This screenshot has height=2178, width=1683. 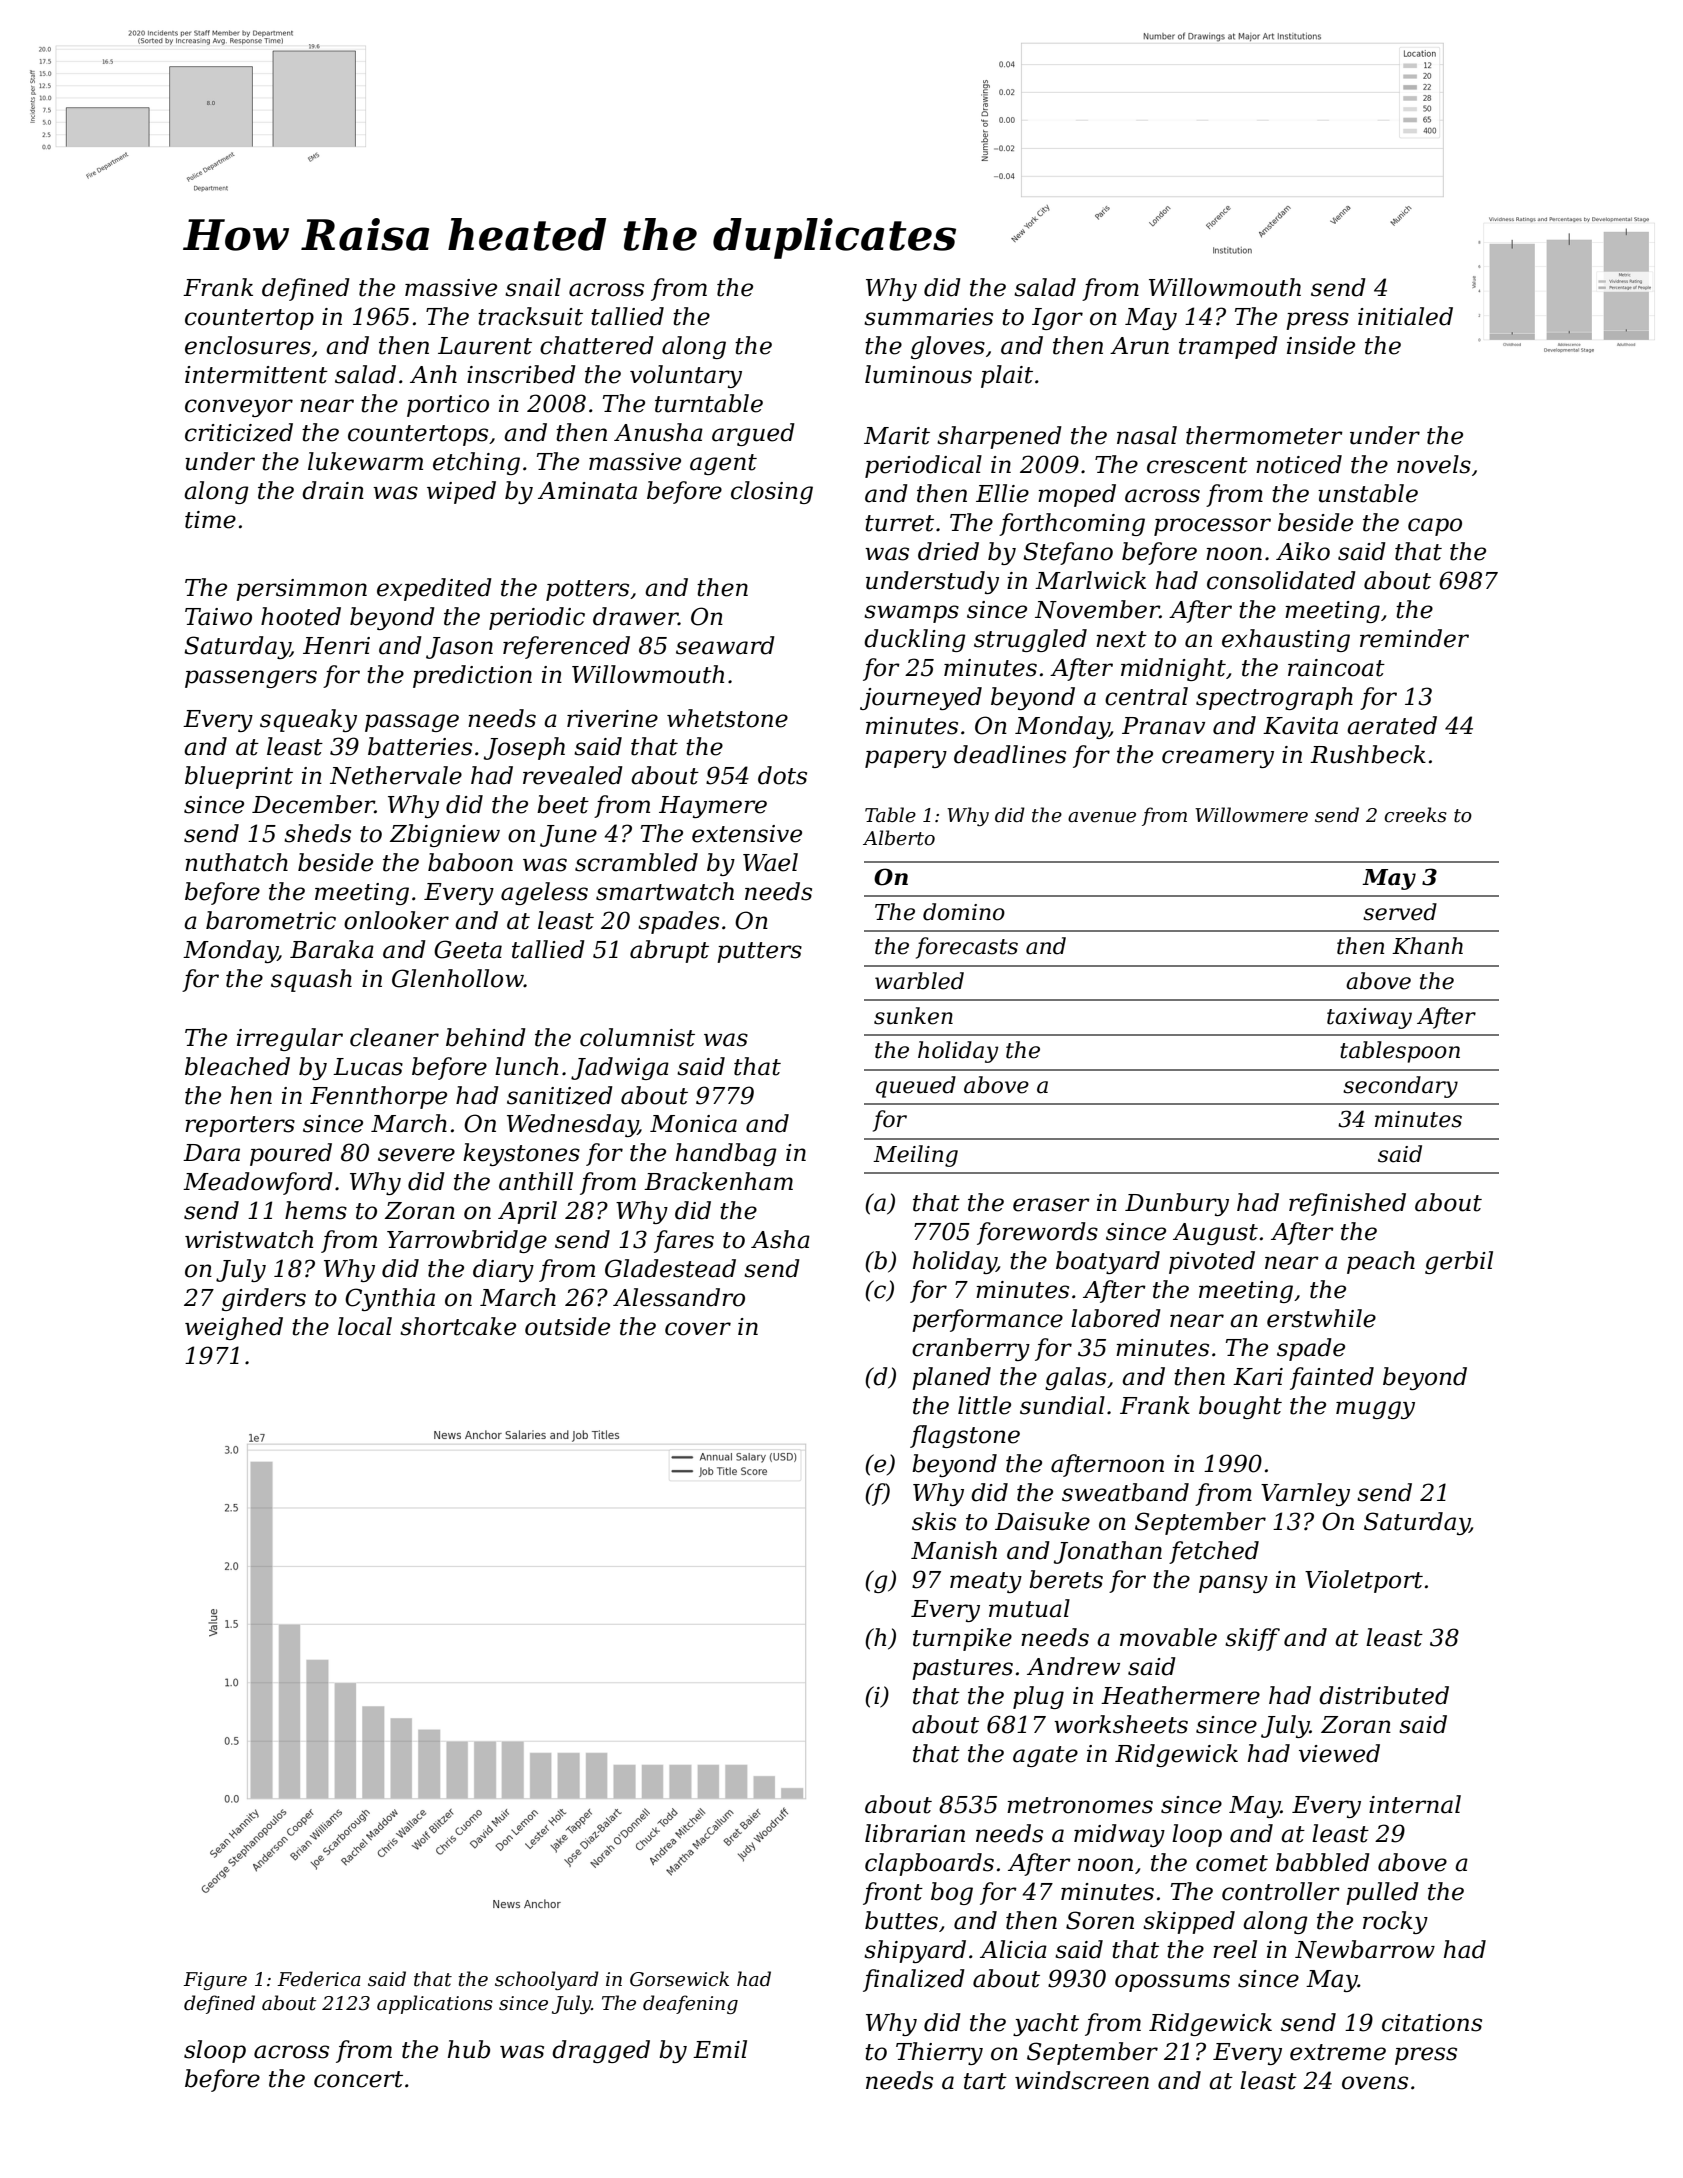 I want to click on Wael, so click(x=770, y=862).
